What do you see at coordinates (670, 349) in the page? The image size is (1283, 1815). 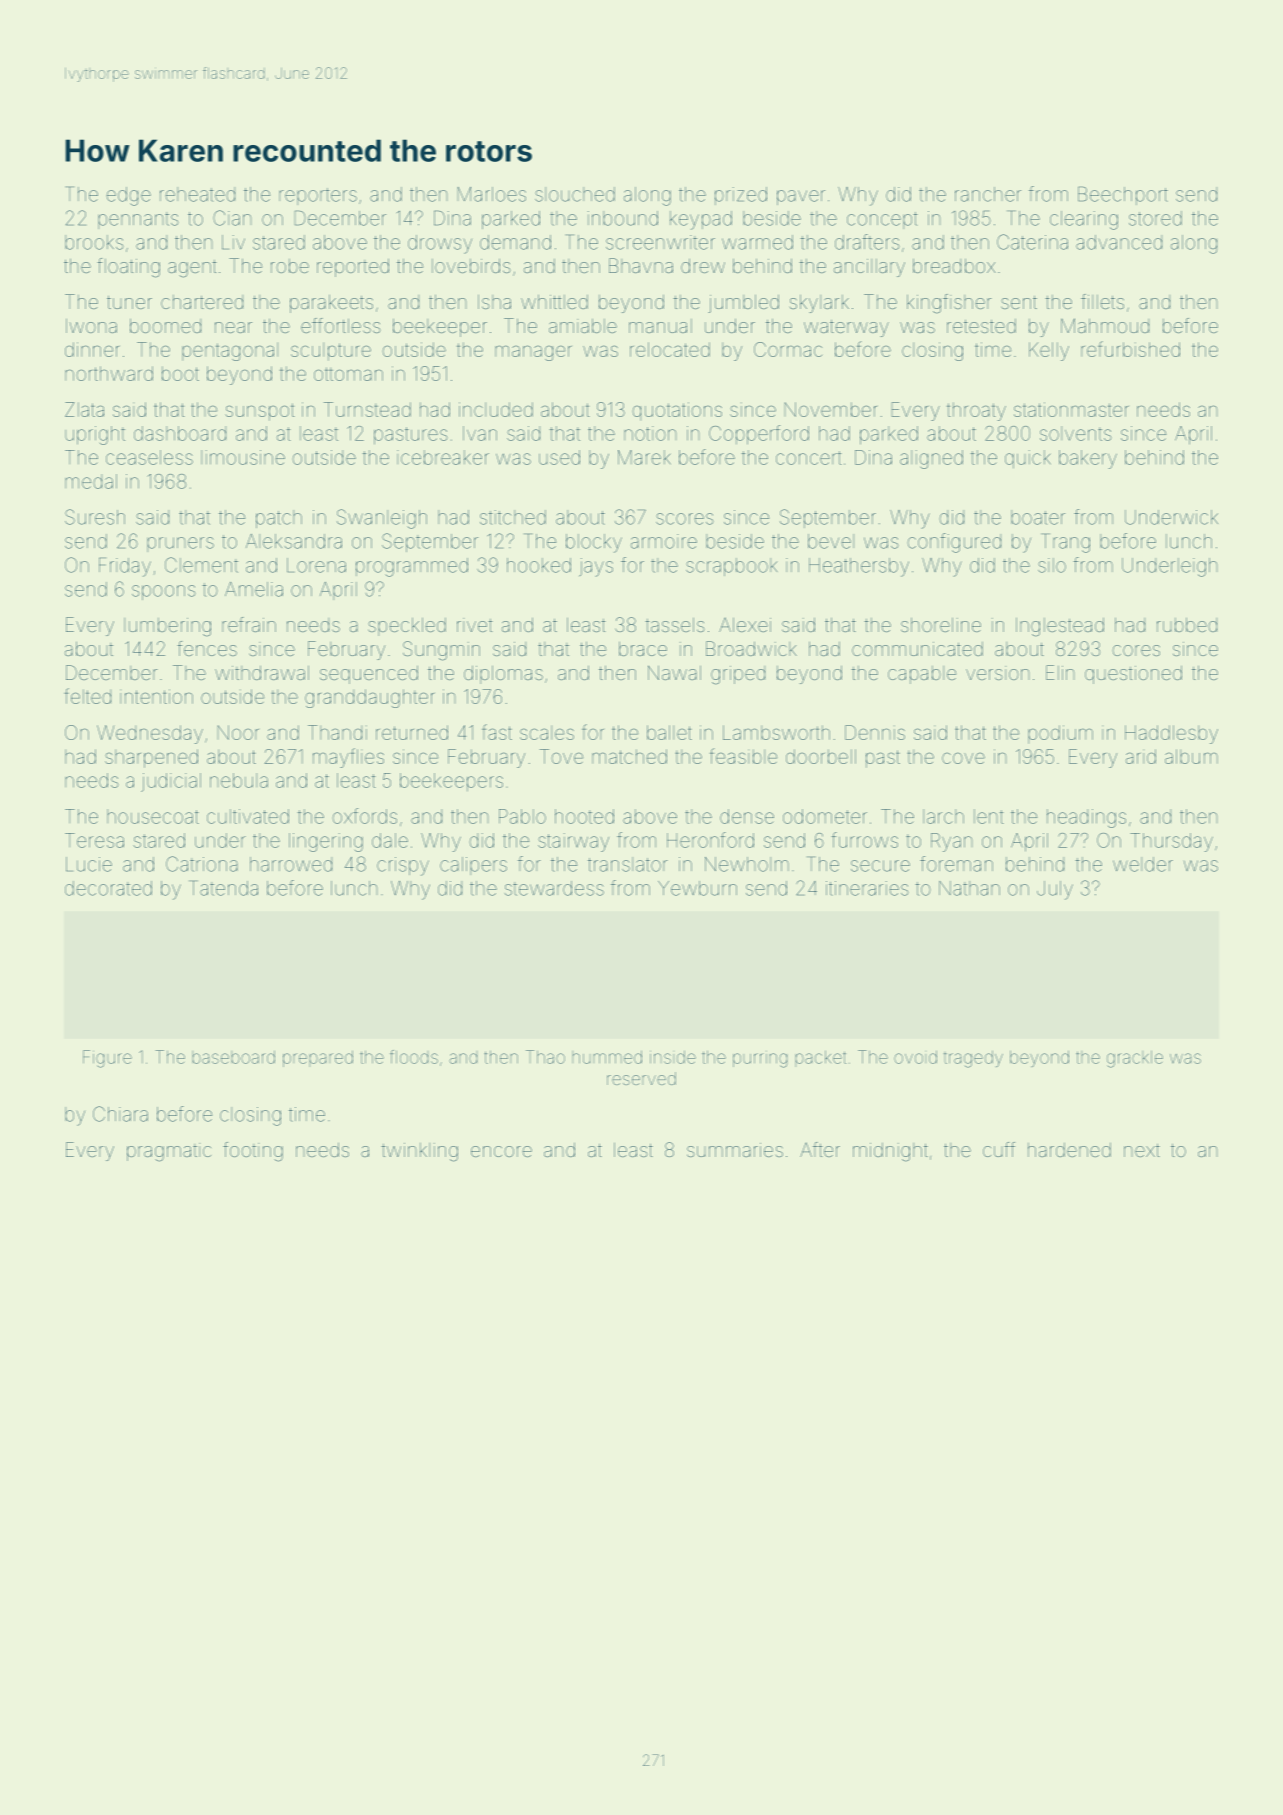 I see `relocated` at bounding box center [670, 349].
